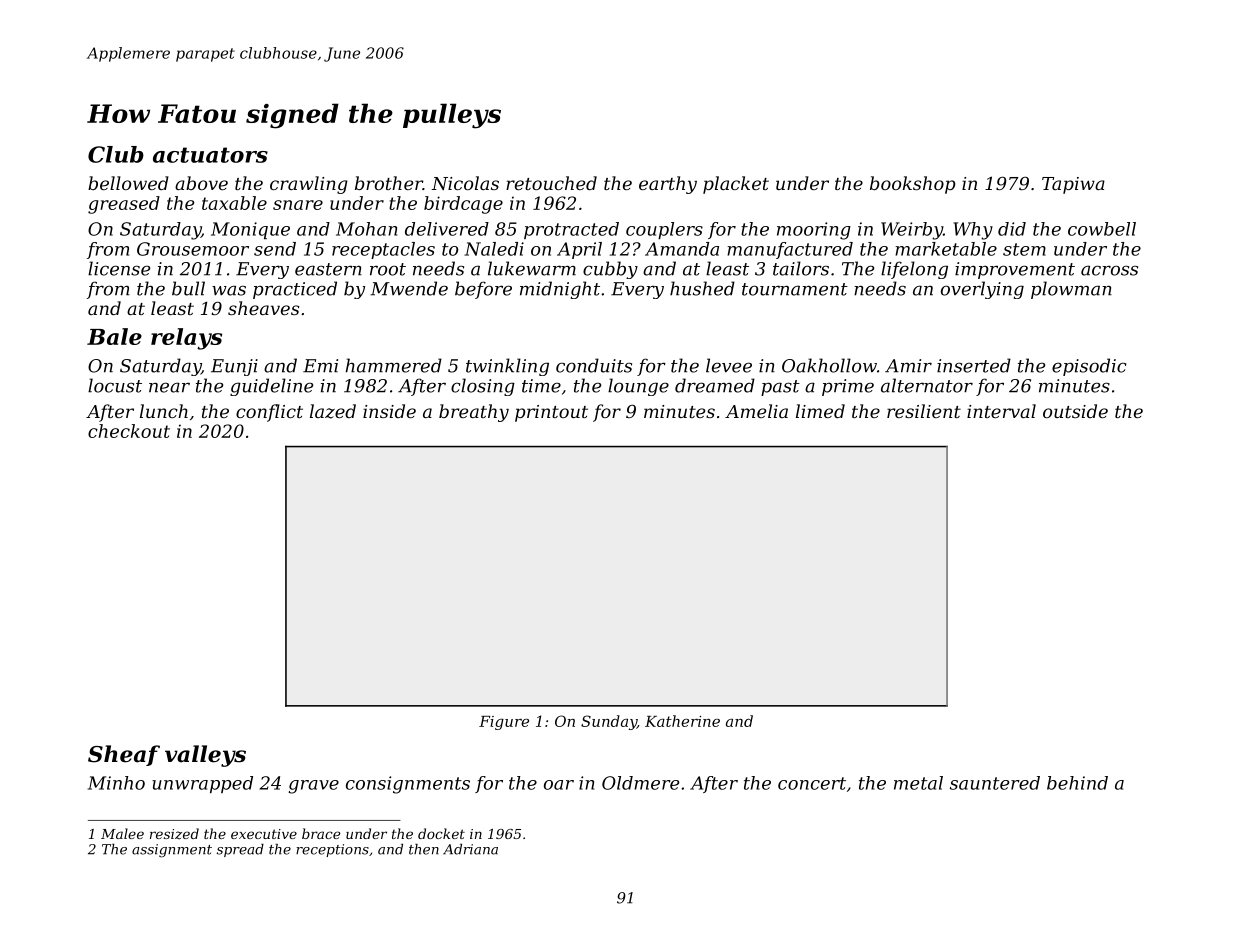 The width and height of the screenshot is (1233, 952). Describe the element at coordinates (668, 185) in the screenshot. I see `earthy` at that location.
